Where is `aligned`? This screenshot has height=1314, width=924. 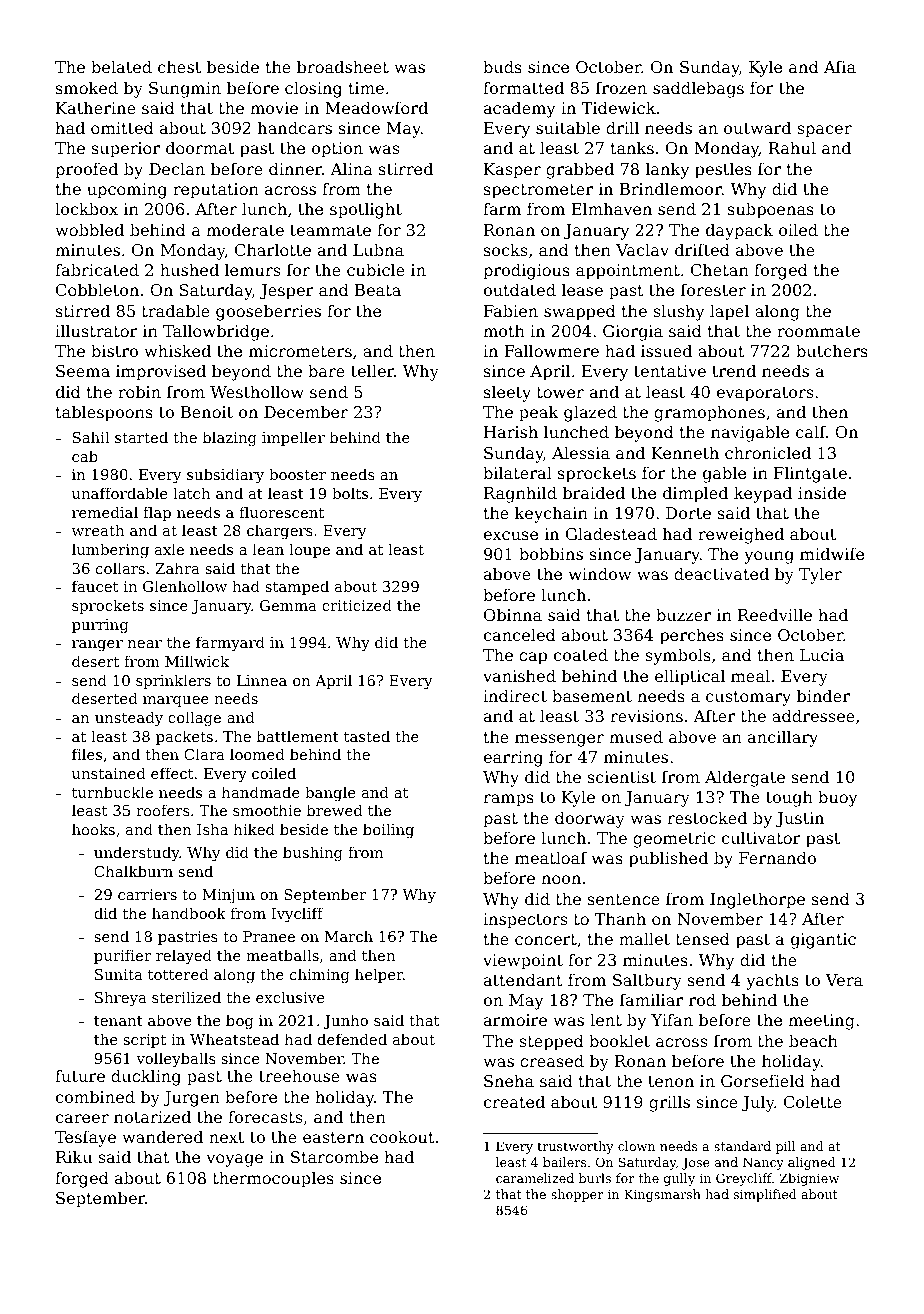 aligned is located at coordinates (812, 1163).
